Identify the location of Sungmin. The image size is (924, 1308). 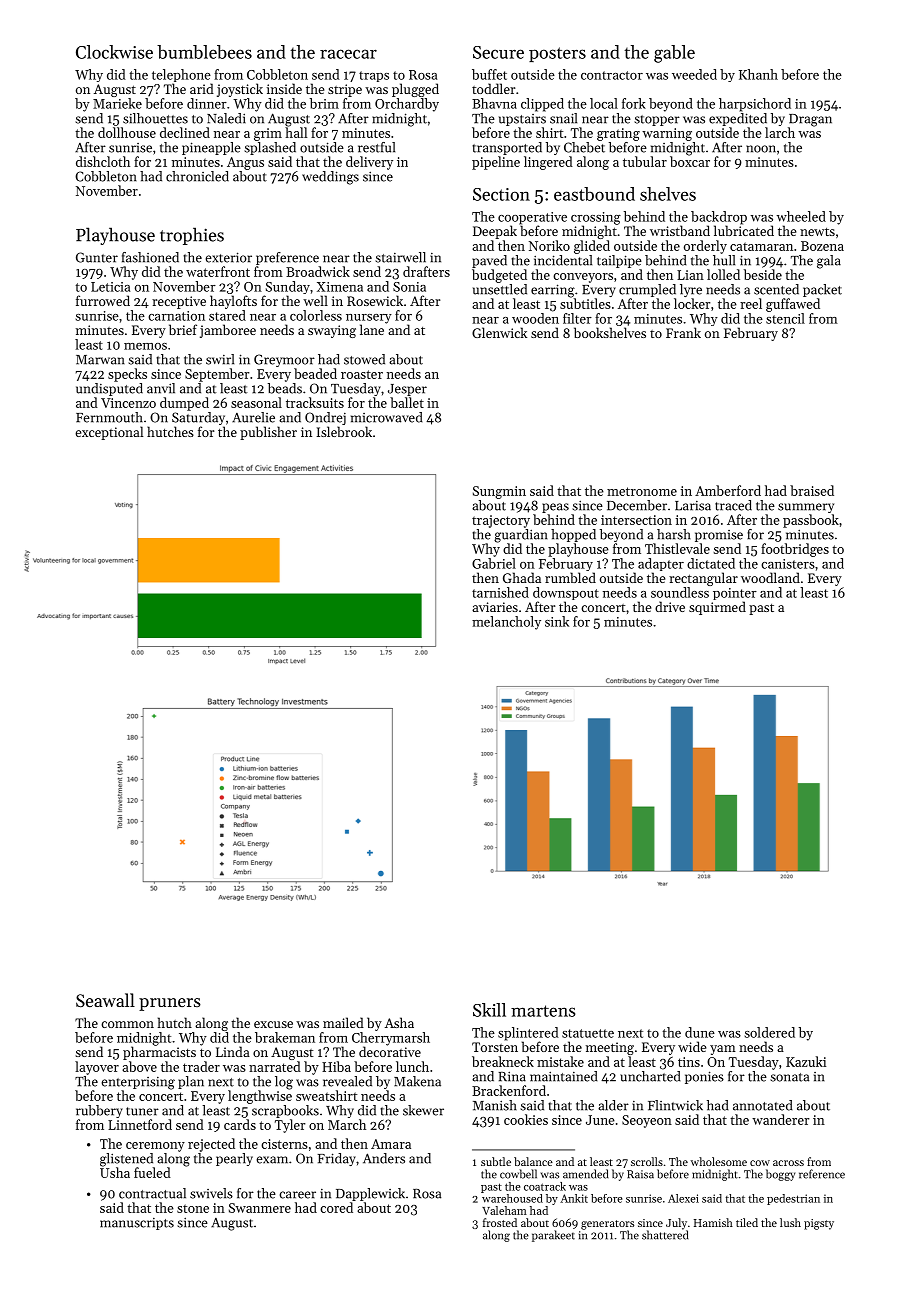
(499, 492).
